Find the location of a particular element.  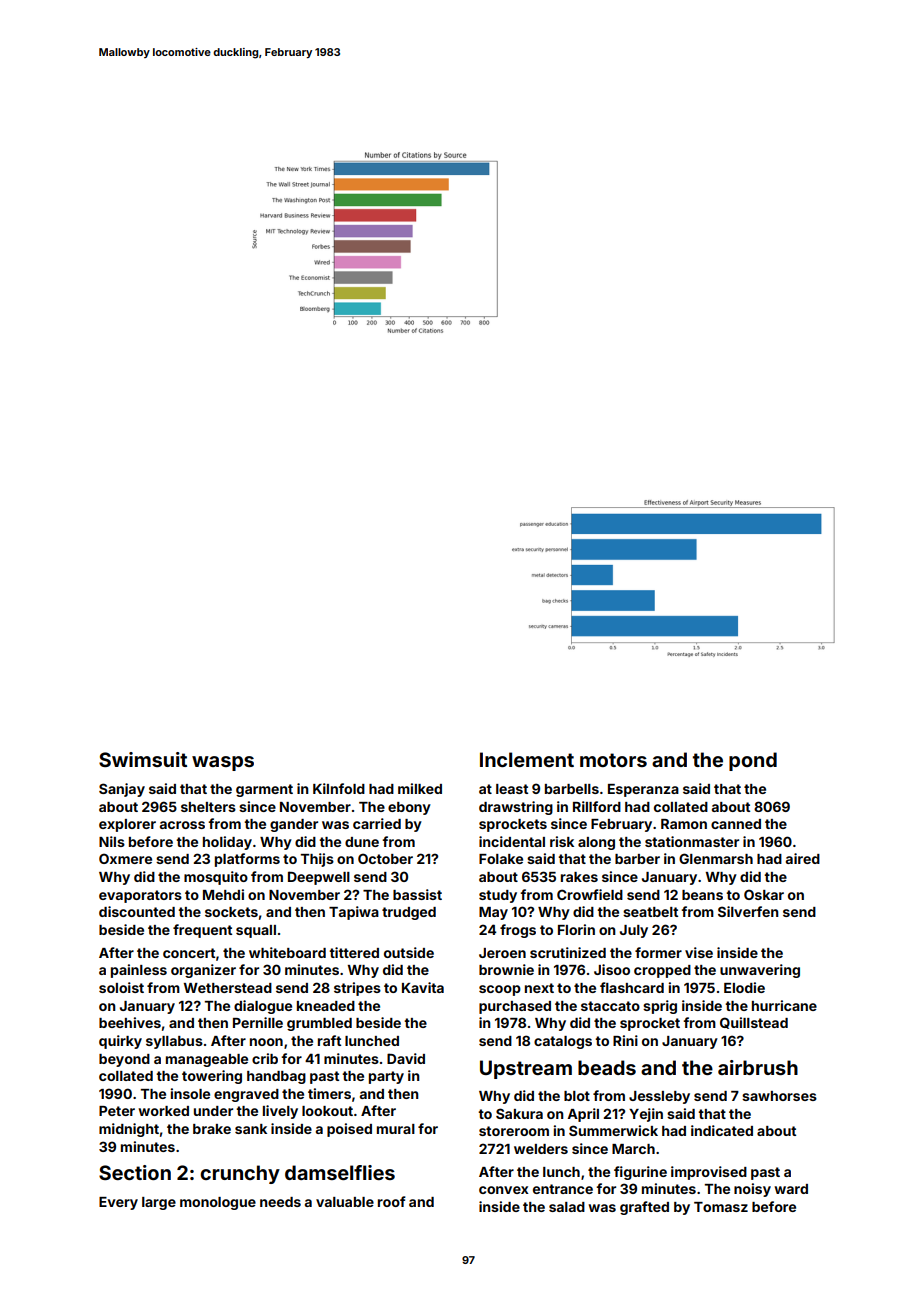

Pernille is located at coordinates (258, 1022).
